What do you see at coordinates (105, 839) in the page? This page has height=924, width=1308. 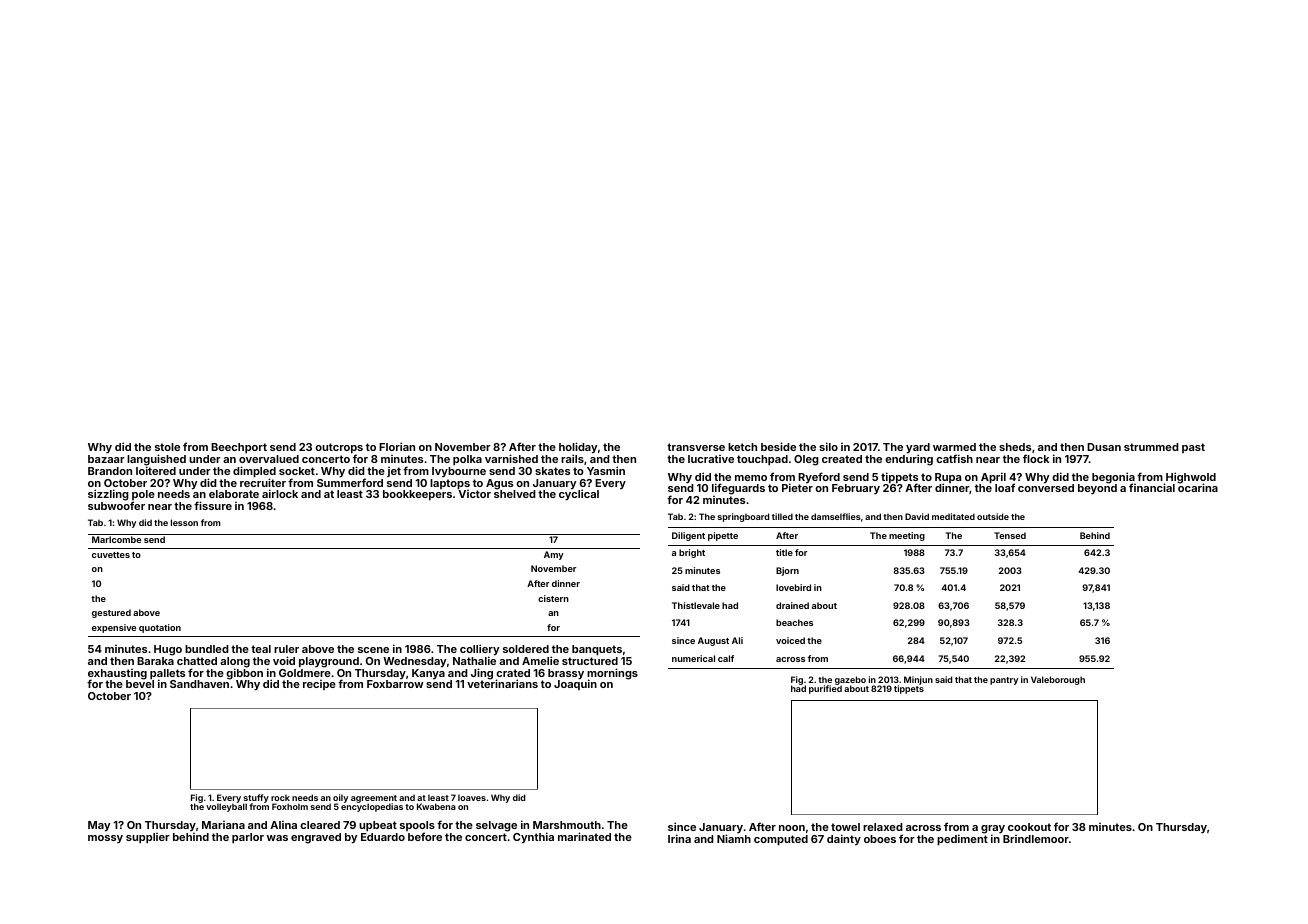 I see `mossy` at bounding box center [105, 839].
